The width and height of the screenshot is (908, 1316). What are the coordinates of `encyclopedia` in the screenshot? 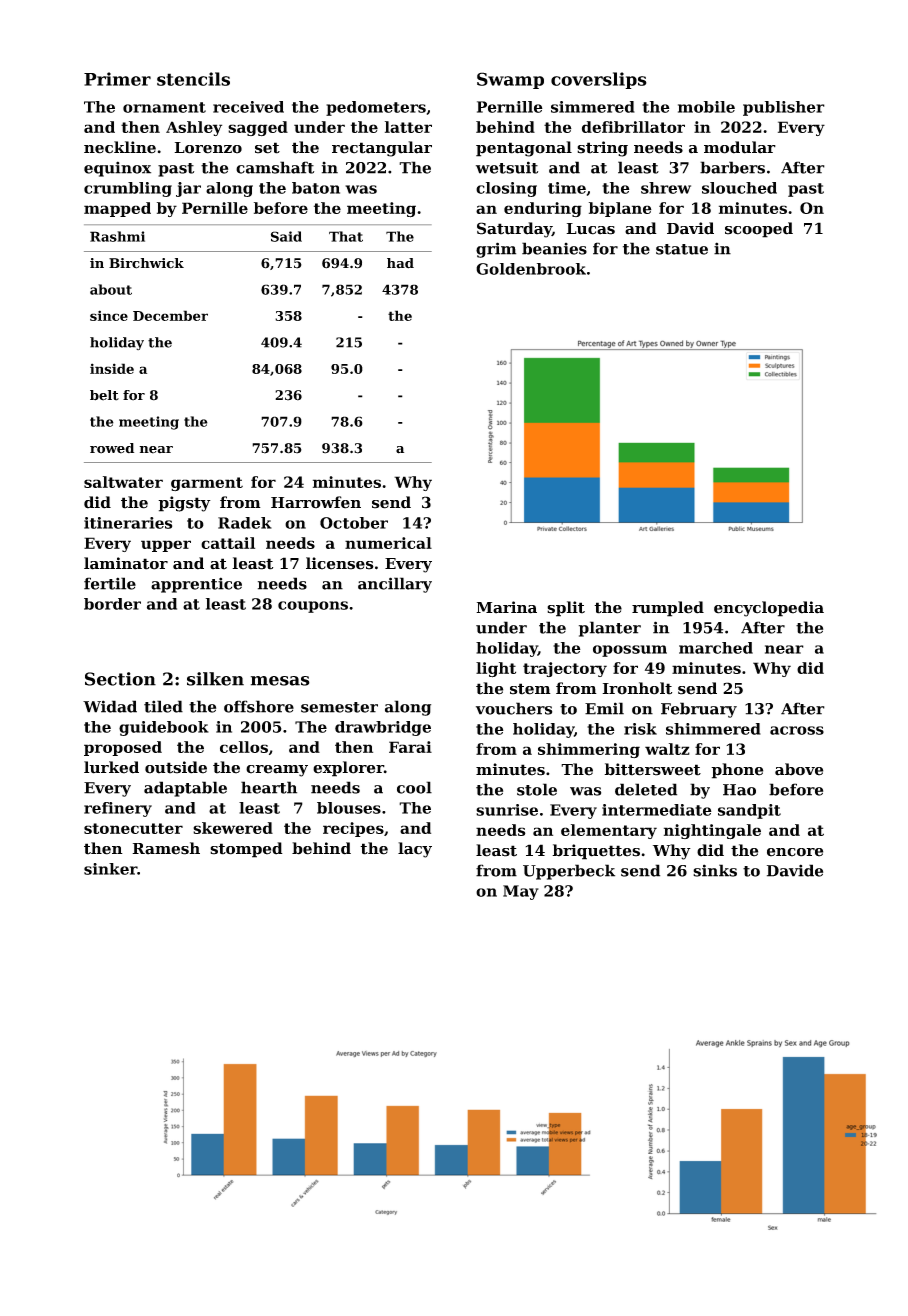 It's located at (769, 609).
